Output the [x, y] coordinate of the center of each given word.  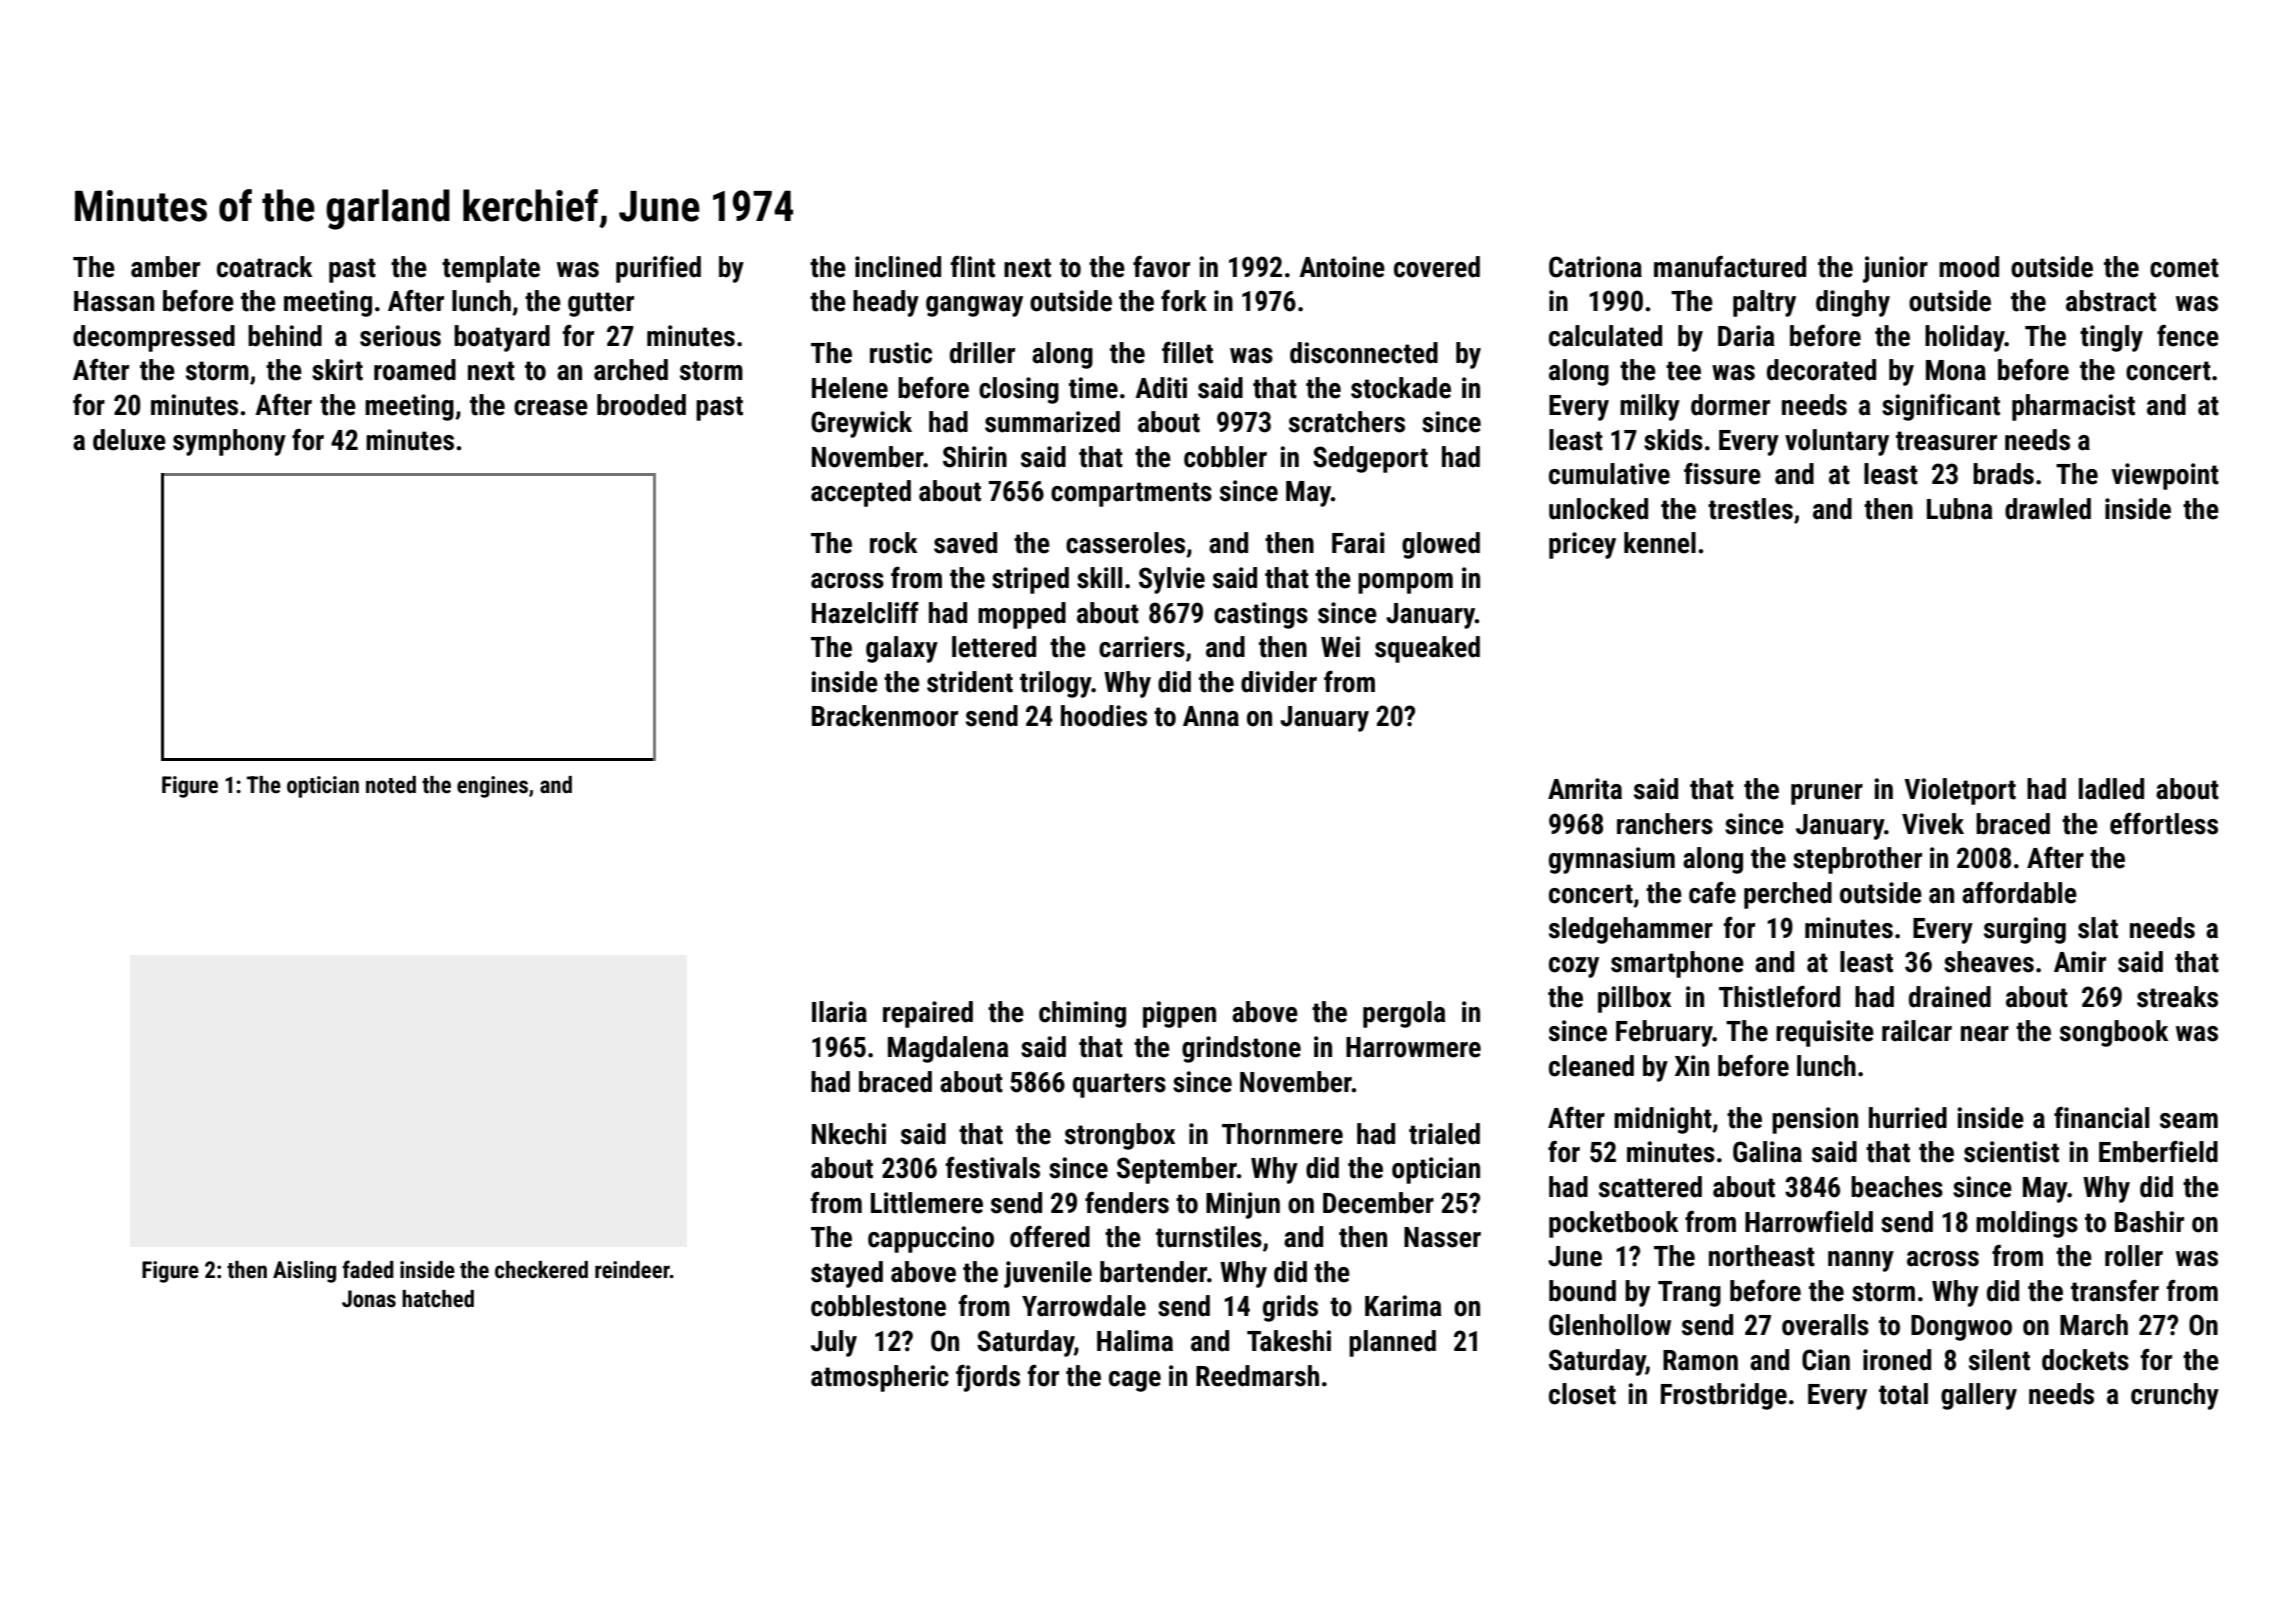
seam [2189, 1121]
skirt [337, 370]
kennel [1660, 543]
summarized [1052, 422]
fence [2188, 336]
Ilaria [839, 1012]
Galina [1767, 1152]
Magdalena [948, 1049]
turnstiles [1209, 1237]
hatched [438, 1299]
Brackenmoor [885, 716]
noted [391, 785]
